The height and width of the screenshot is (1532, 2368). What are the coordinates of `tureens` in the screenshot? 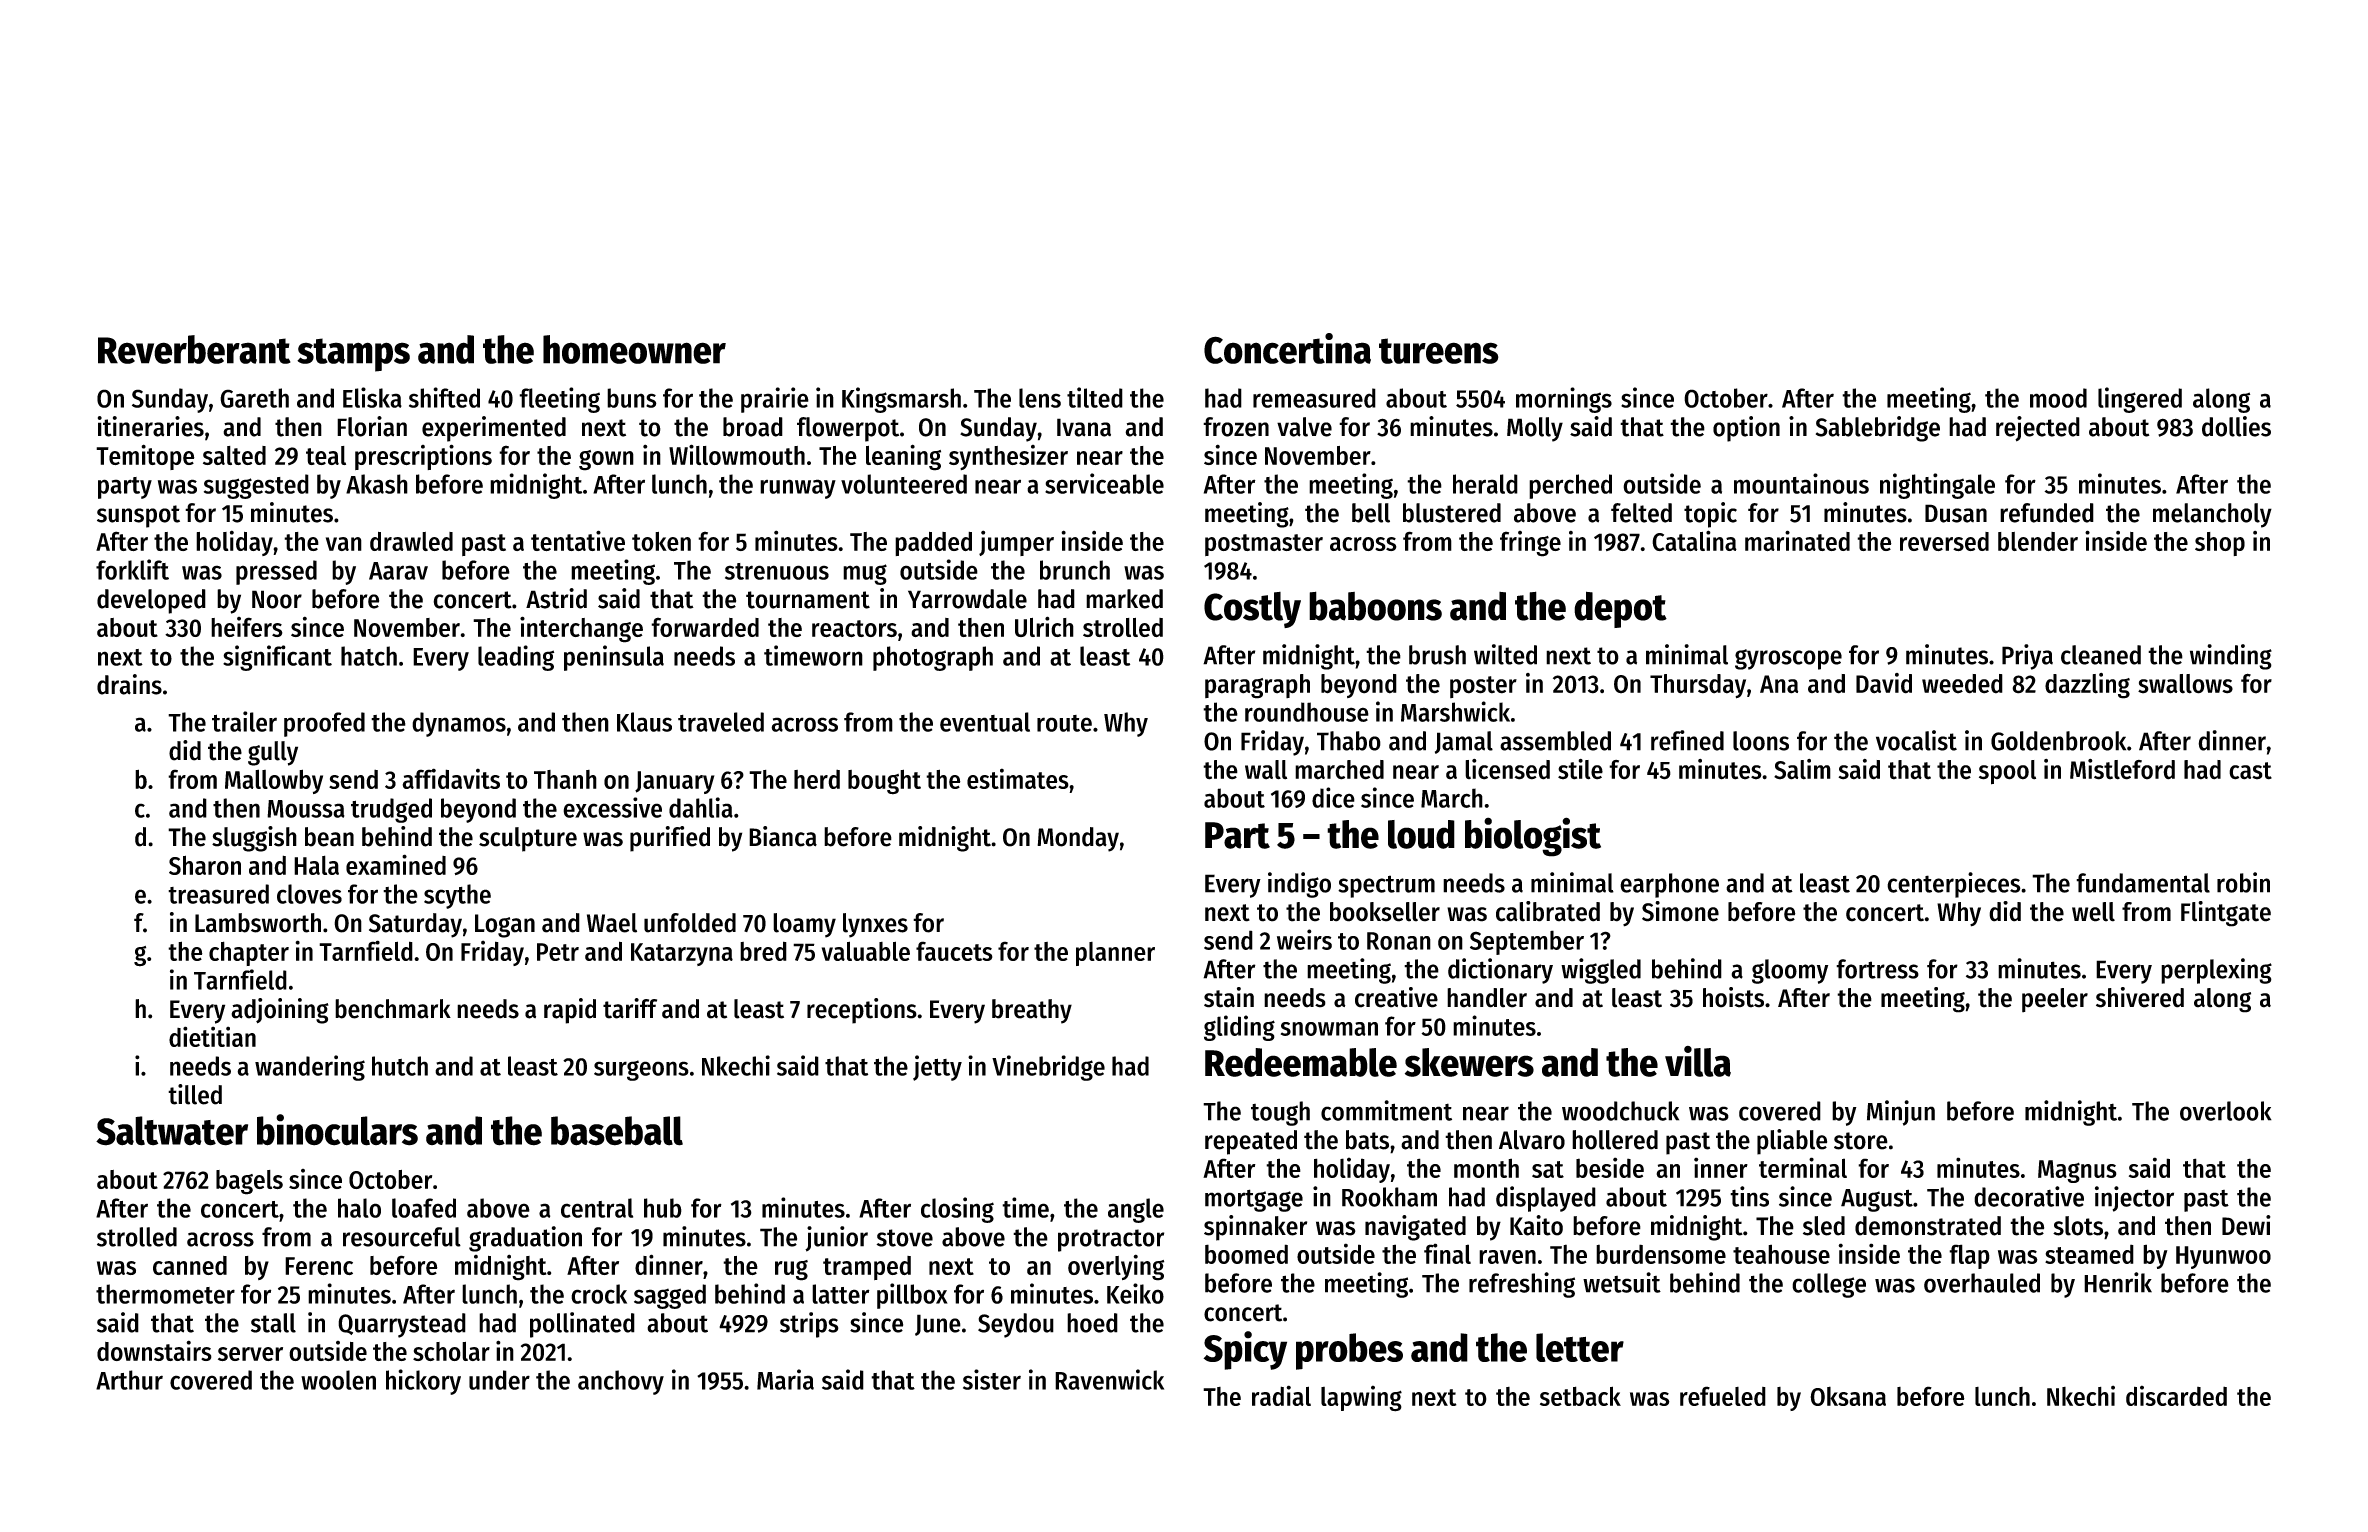 It's located at (1439, 351).
